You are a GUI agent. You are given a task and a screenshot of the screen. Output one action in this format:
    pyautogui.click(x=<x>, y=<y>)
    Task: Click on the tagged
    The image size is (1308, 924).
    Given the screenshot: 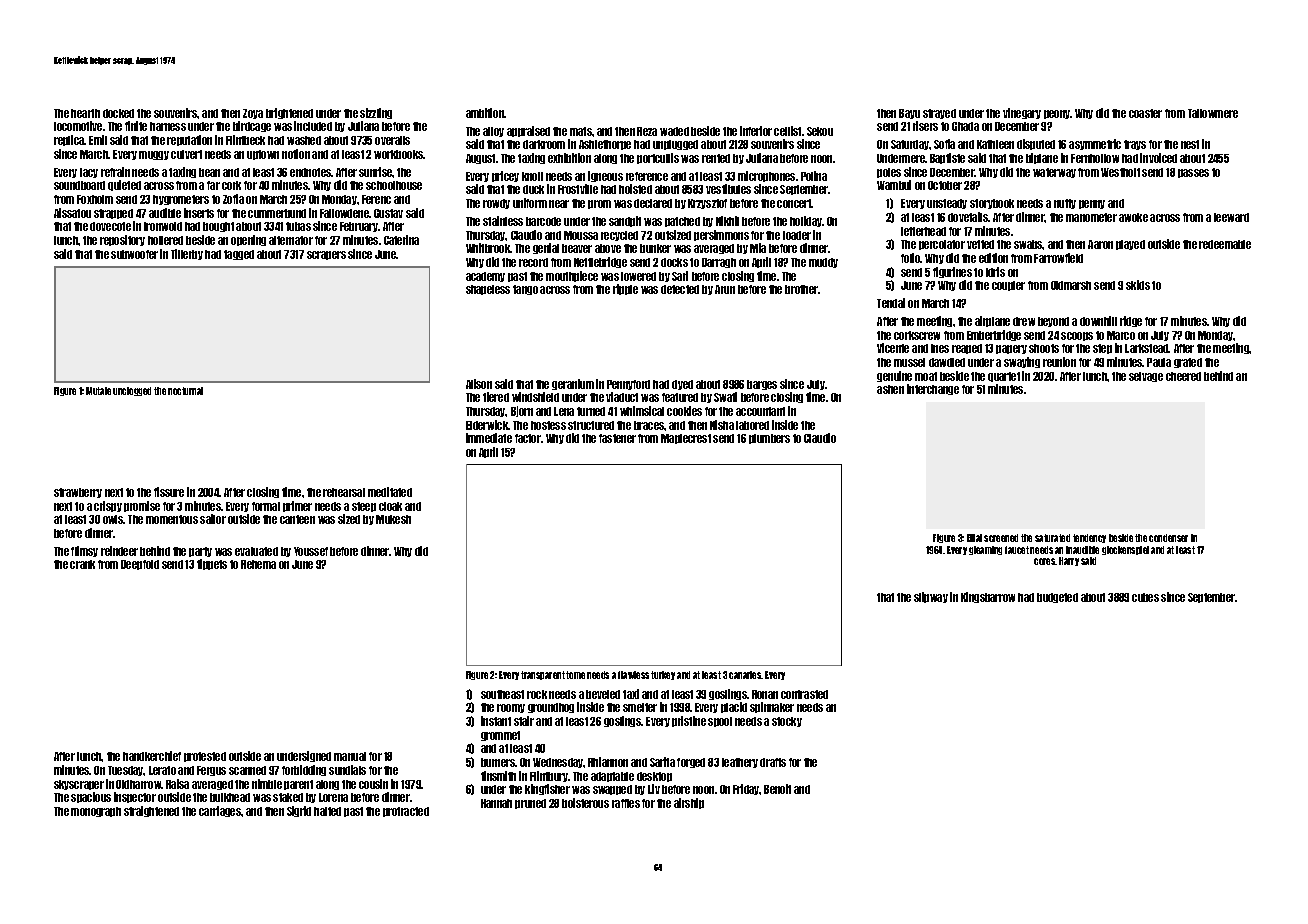 What is the action you would take?
    pyautogui.click(x=239, y=255)
